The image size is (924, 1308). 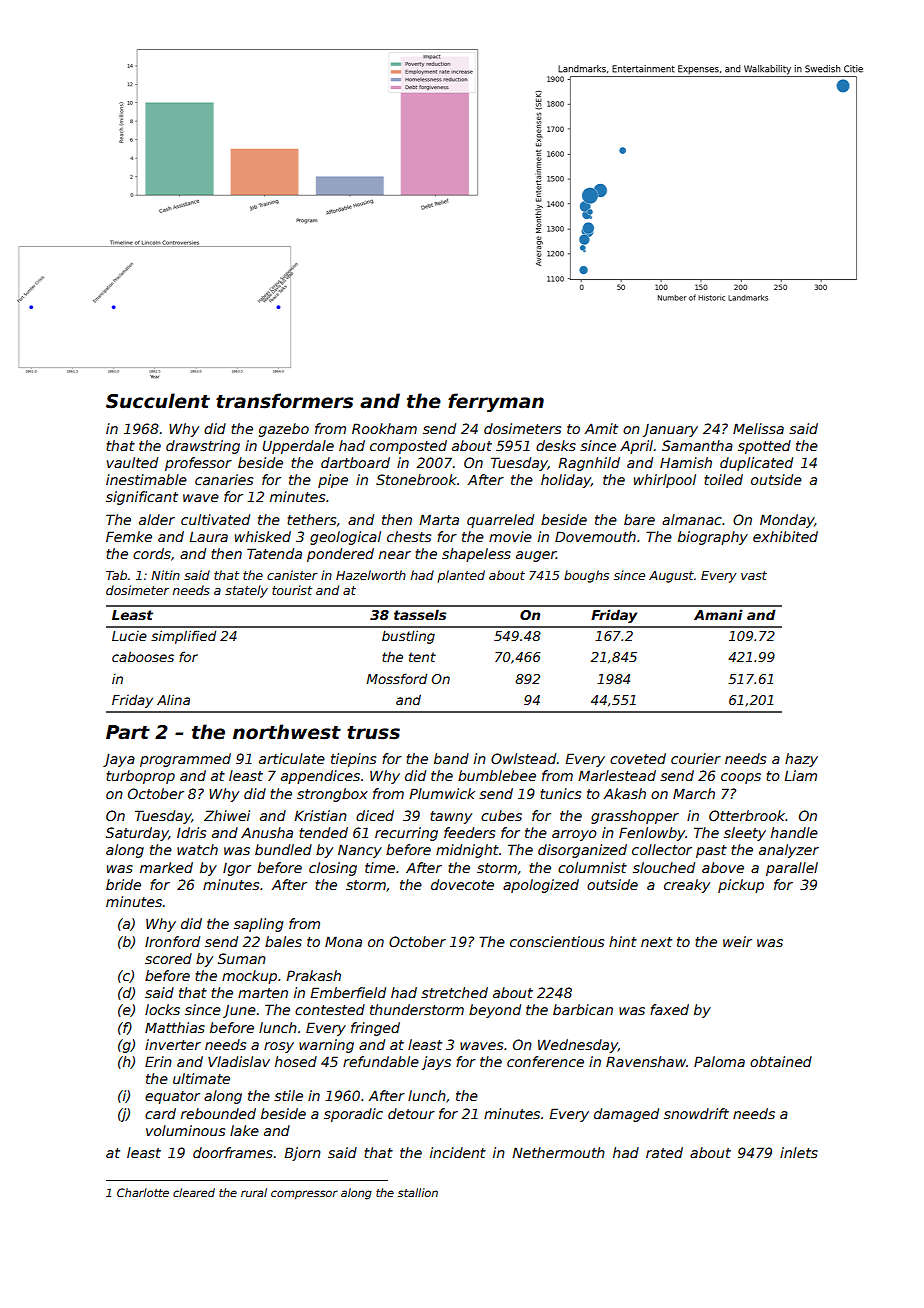 What do you see at coordinates (194, 1192) in the page?
I see `cleared` at bounding box center [194, 1192].
